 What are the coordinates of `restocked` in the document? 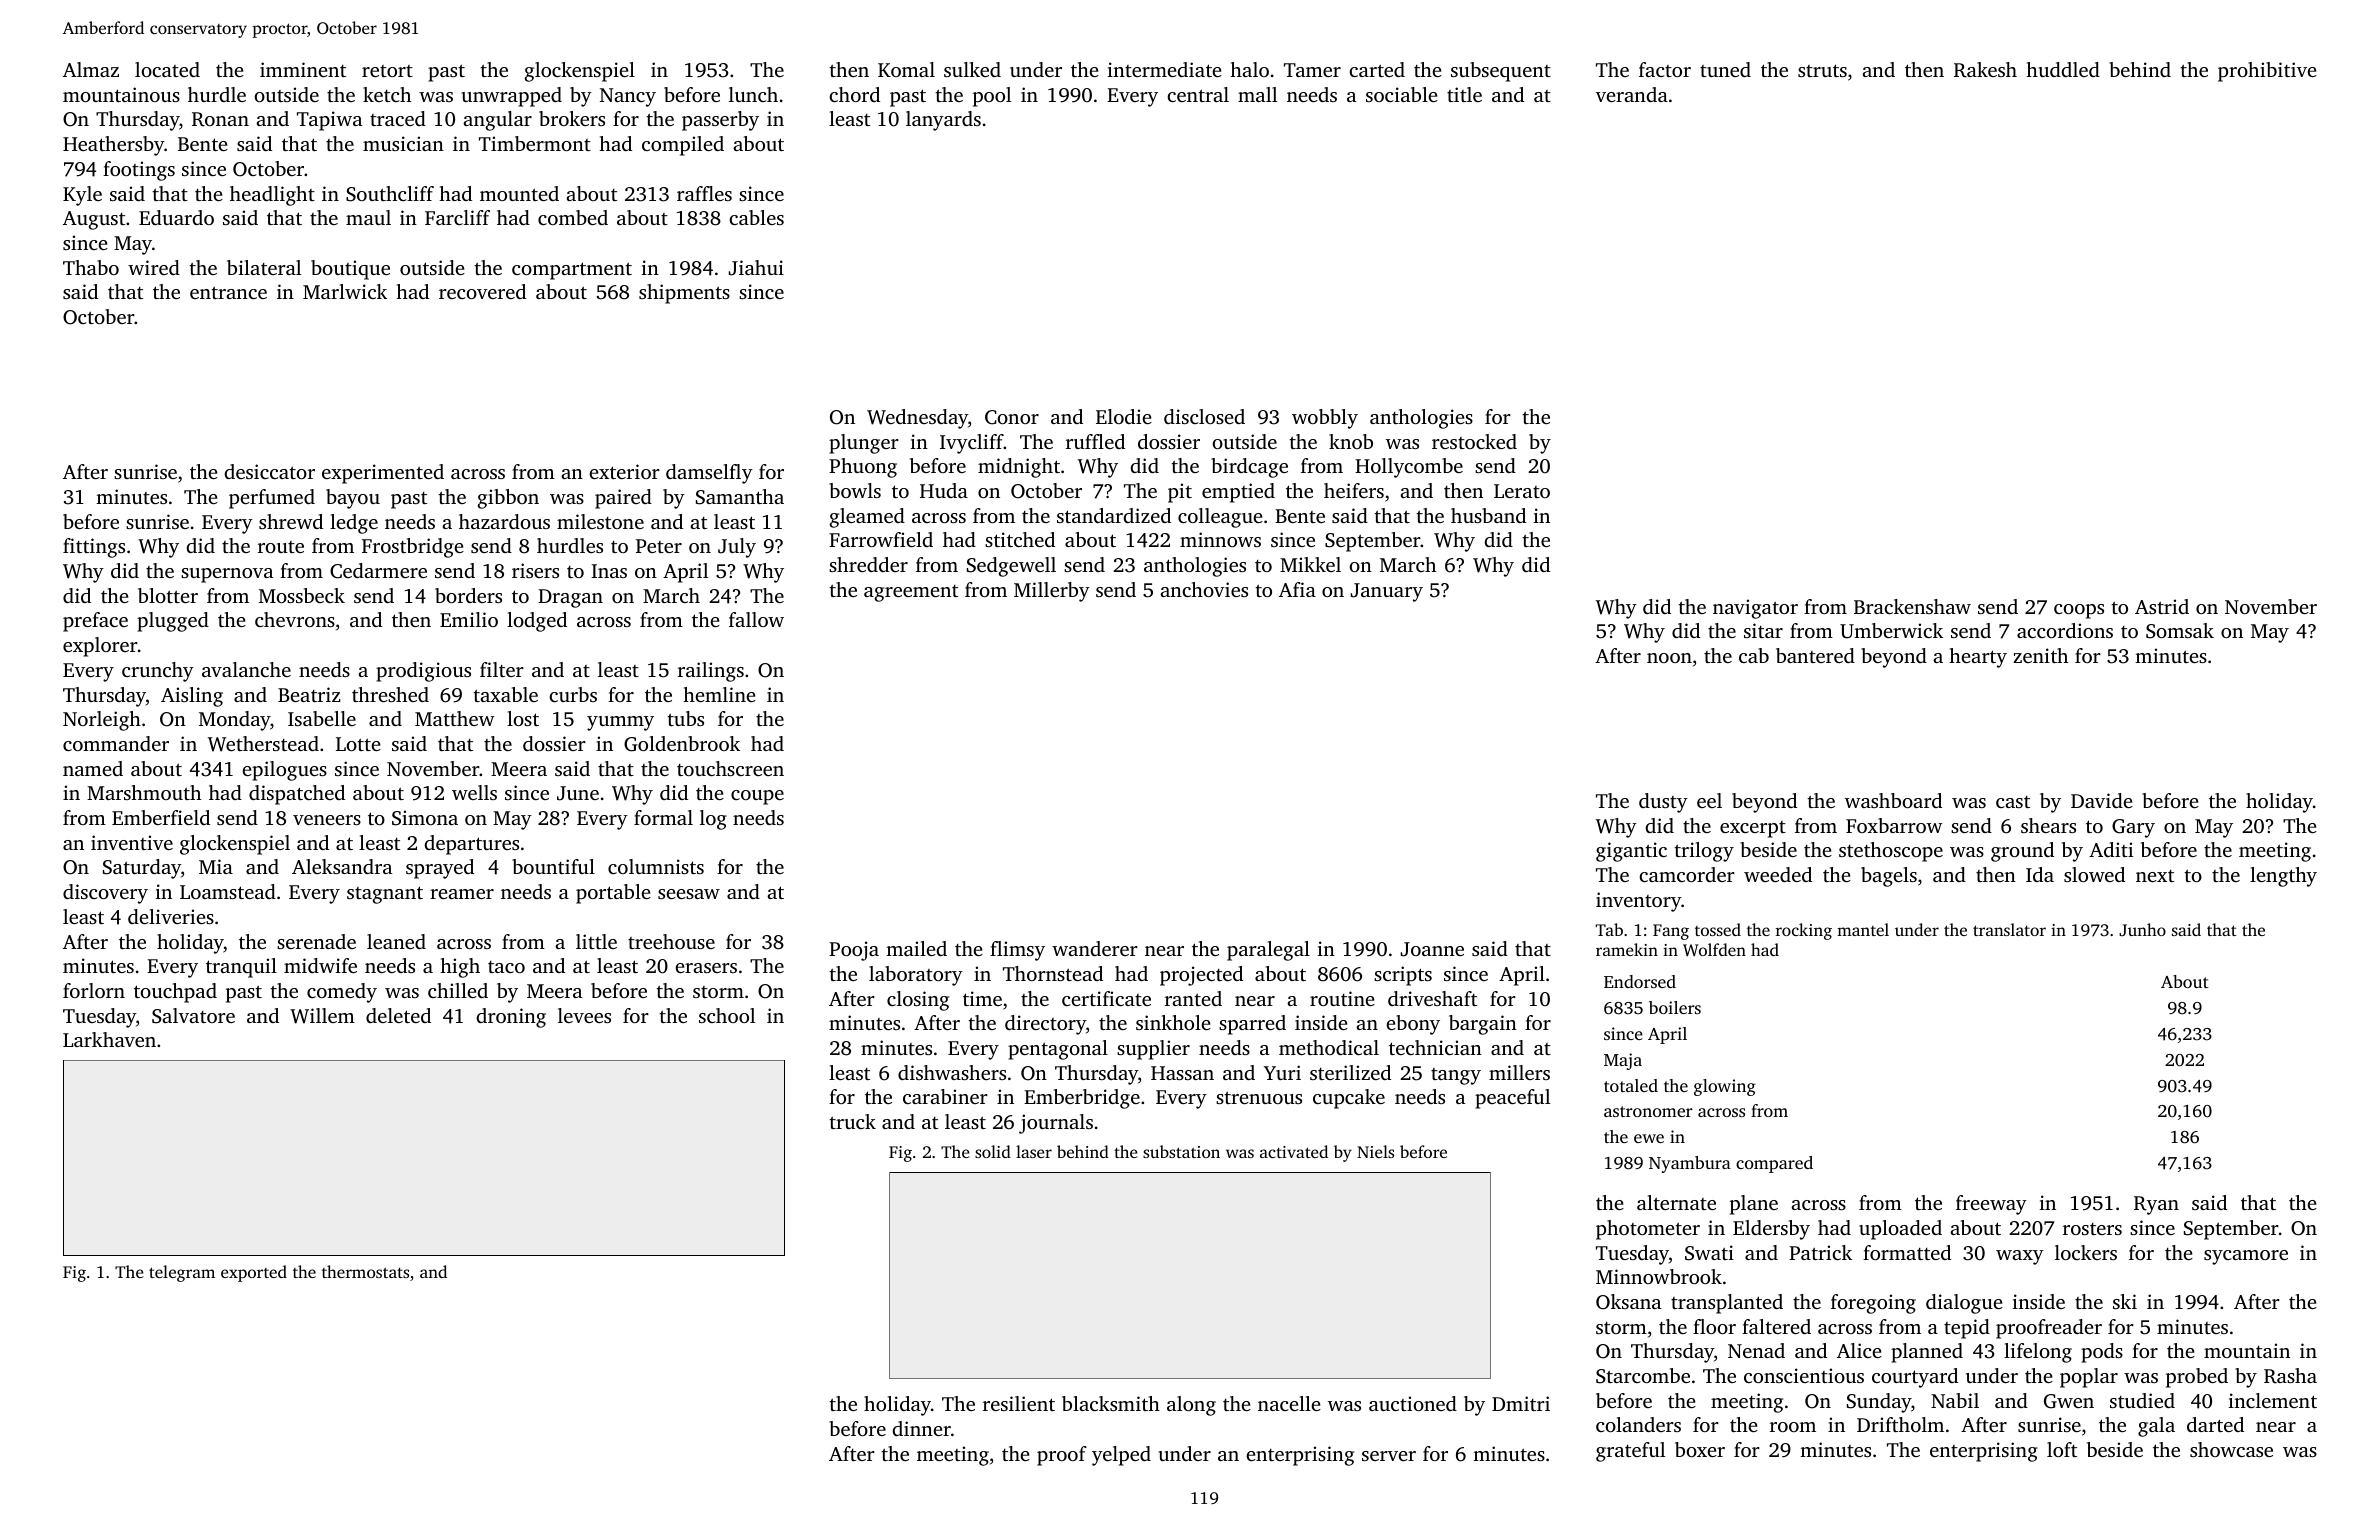 It's located at (1474, 441).
